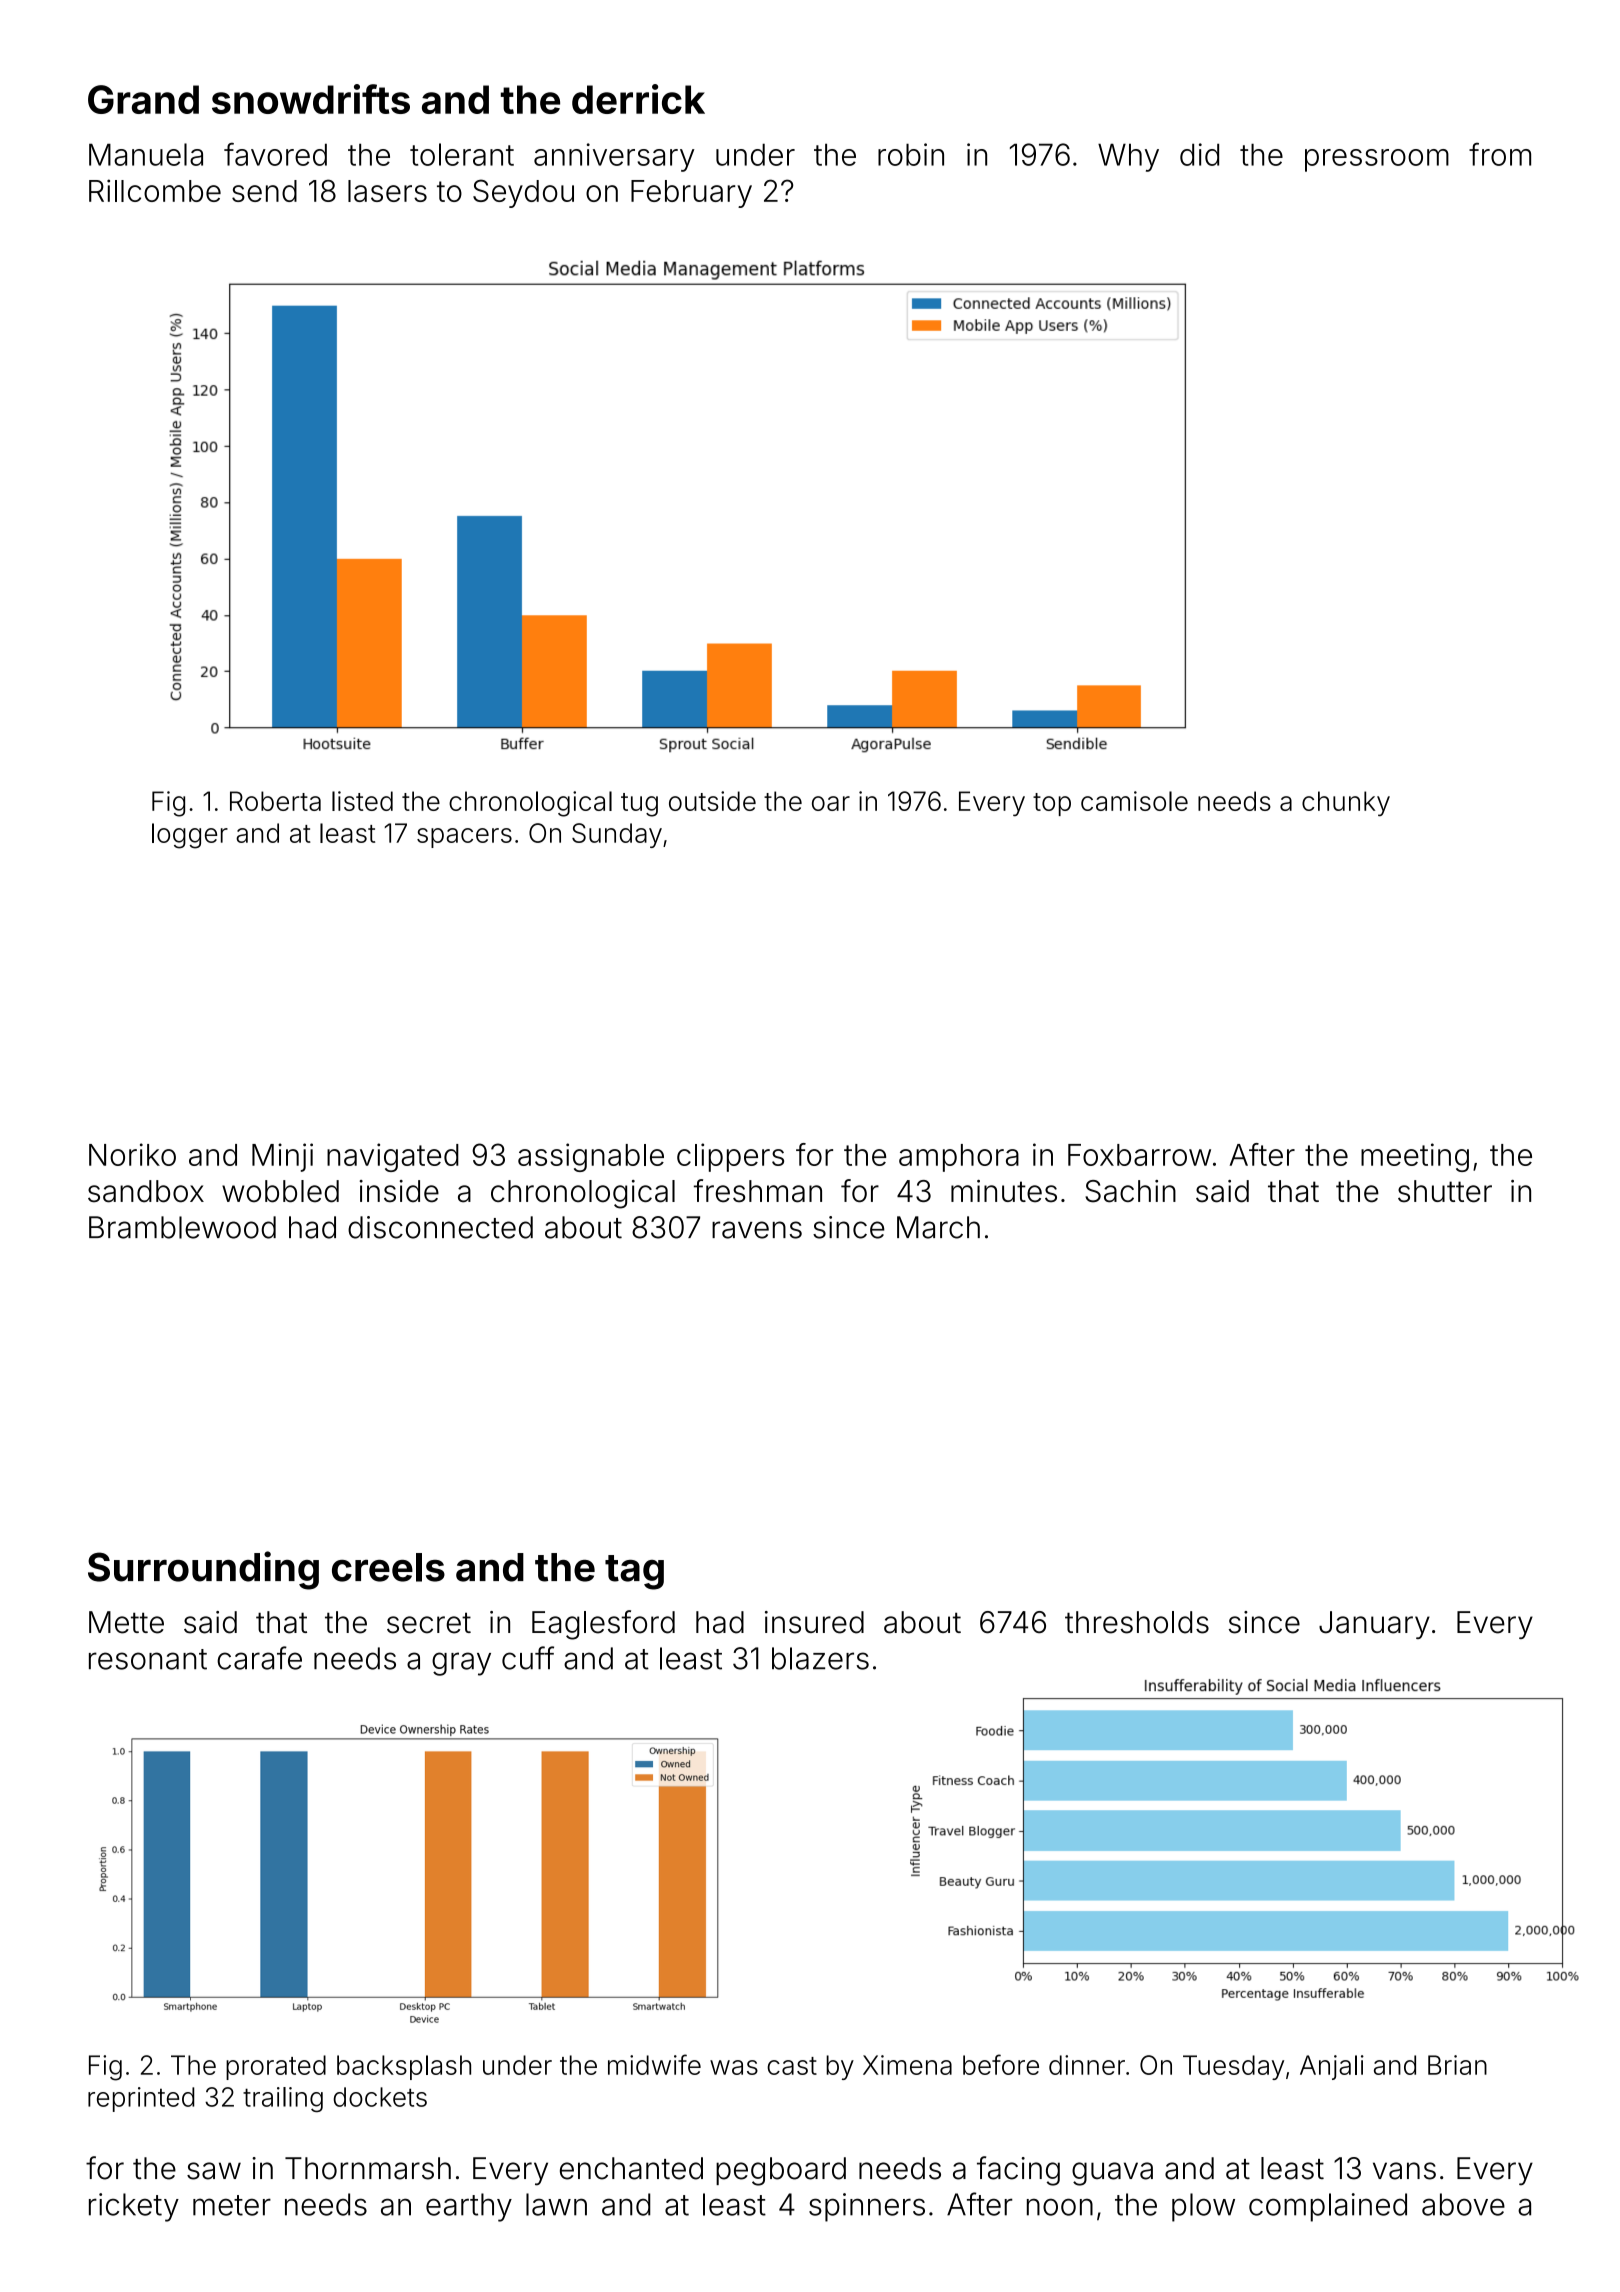 This page has width=1620, height=2292. Describe the element at coordinates (143, 99) in the page. I see `Grand` at that location.
